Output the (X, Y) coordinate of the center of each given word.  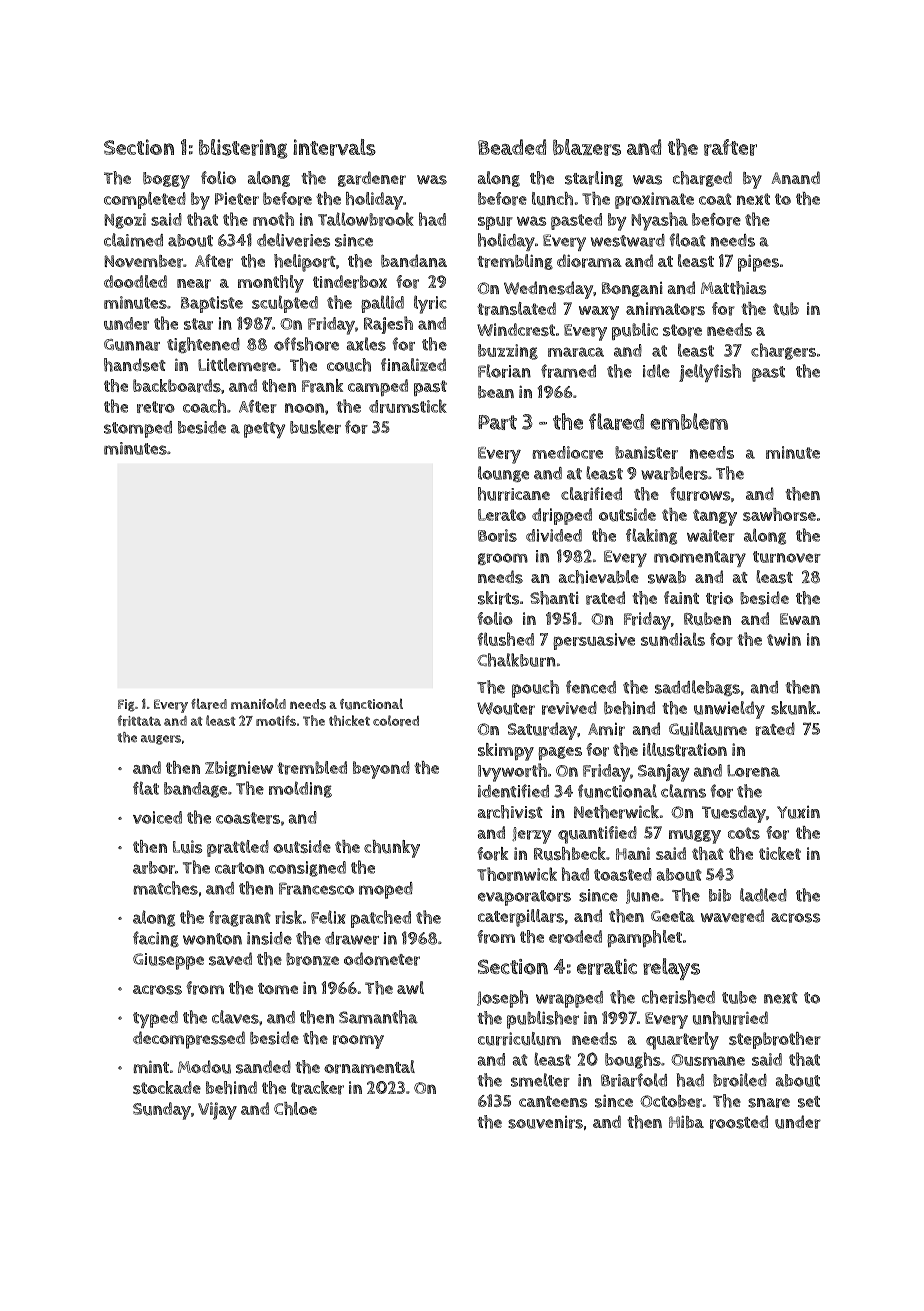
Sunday (162, 1111)
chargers (783, 351)
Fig (126, 705)
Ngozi (125, 221)
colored (396, 720)
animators (665, 309)
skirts (498, 598)
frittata (139, 720)
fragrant (240, 919)
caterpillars (521, 918)
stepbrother (775, 1040)
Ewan (800, 619)
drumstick (408, 406)
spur (495, 223)
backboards (177, 386)
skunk (793, 708)
